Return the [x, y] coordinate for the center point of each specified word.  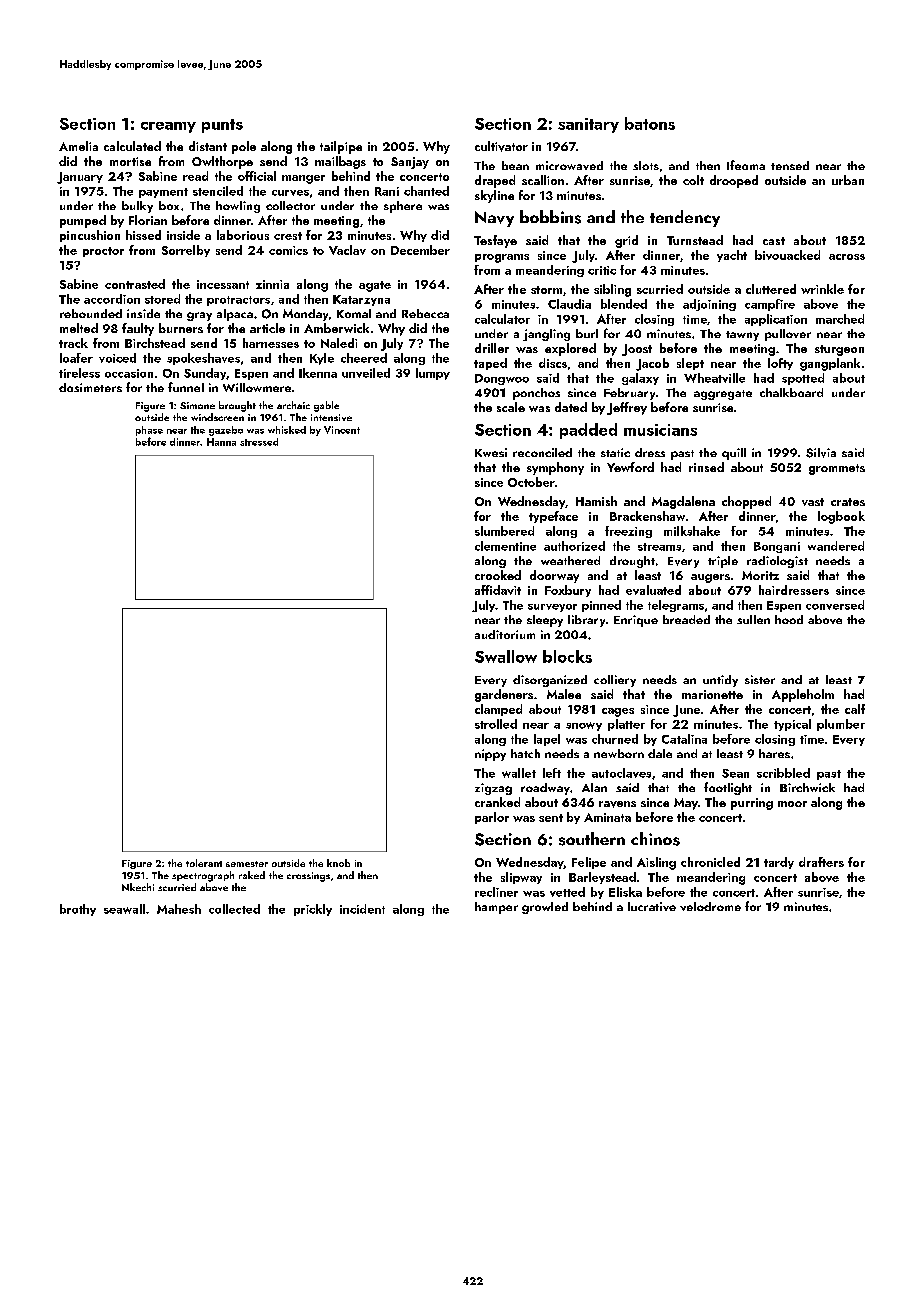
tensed [790, 165]
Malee [564, 694]
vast [813, 502]
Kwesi [491, 452]
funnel [186, 387]
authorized [574, 546]
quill [734, 454]
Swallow [506, 656]
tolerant [204, 863]
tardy [779, 863]
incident [362, 909]
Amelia [78, 146]
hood [789, 619]
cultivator [501, 146]
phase [149, 431]
